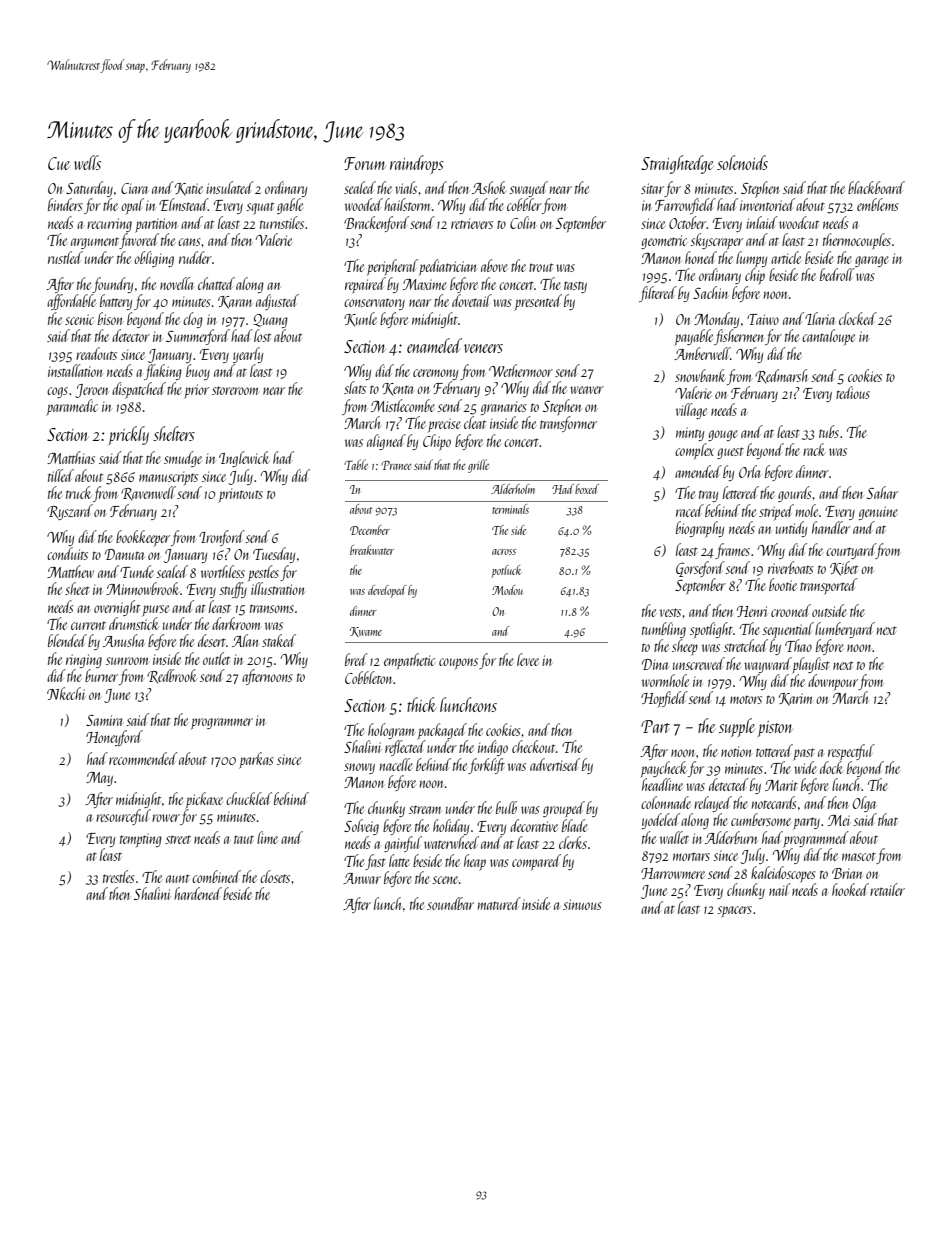 This document has height=1233, width=952. What do you see at coordinates (587, 390) in the document?
I see `weaver` at bounding box center [587, 390].
